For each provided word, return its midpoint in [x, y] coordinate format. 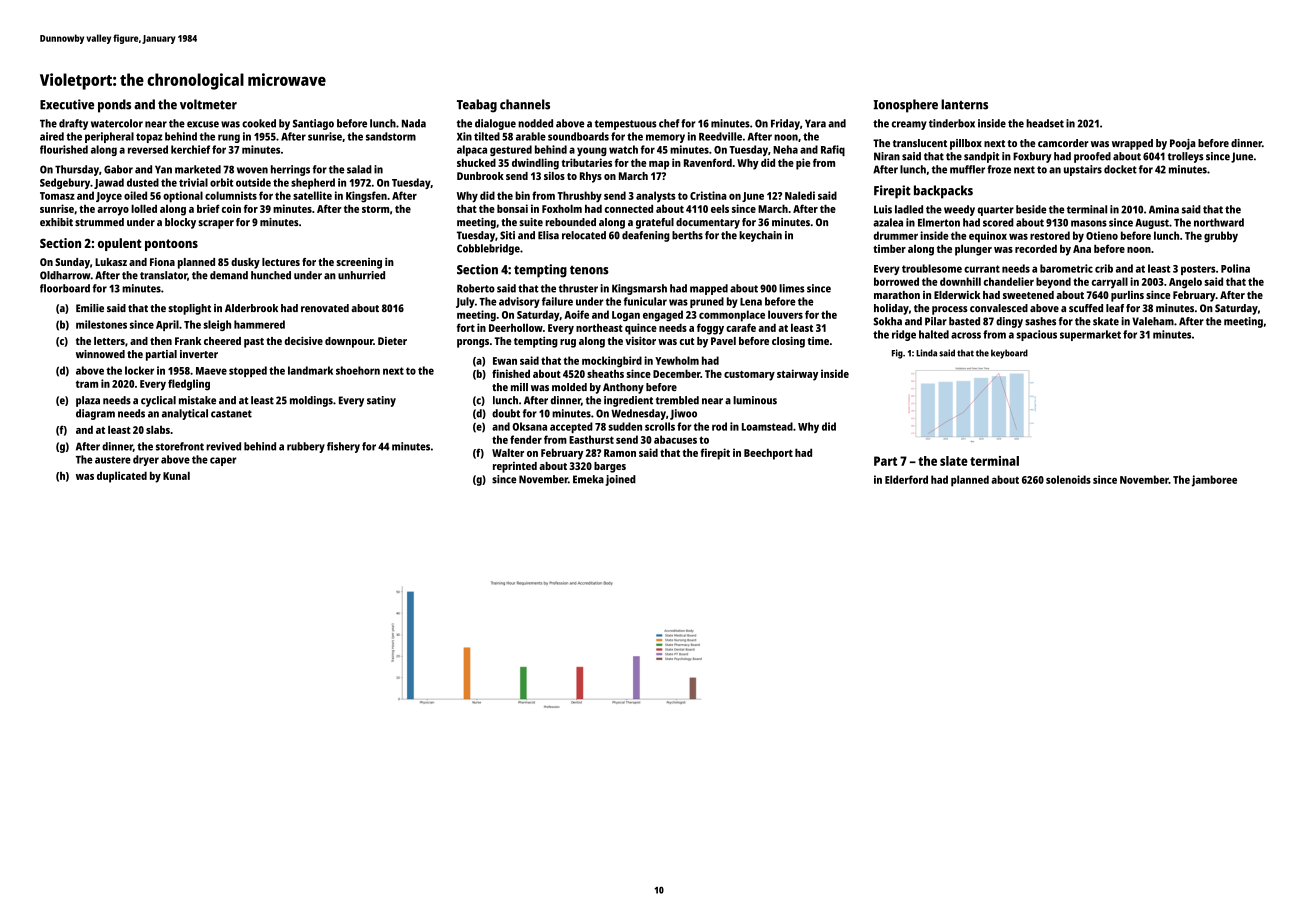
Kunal [176, 475]
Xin [464, 136]
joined [620, 480]
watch [623, 149]
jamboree [1214, 481]
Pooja [1183, 144]
